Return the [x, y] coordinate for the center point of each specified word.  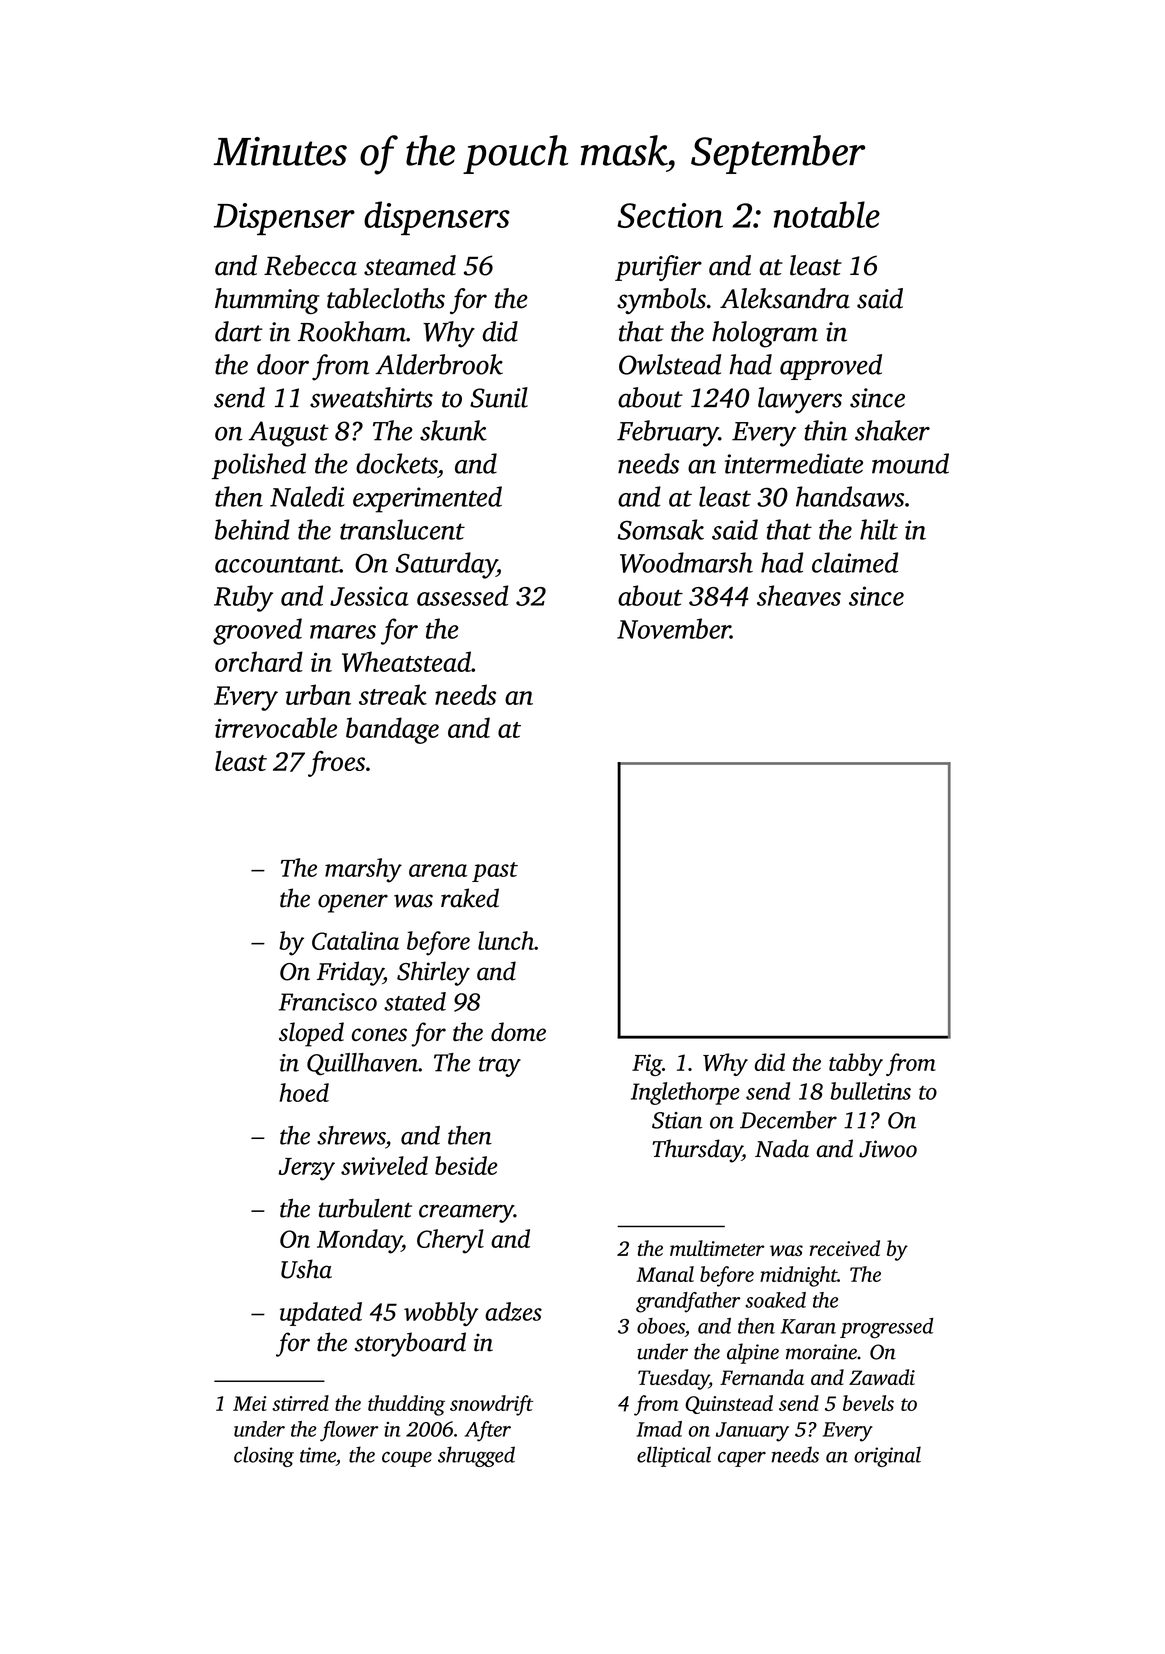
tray [500, 1067]
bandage [392, 730]
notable [827, 214]
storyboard [410, 1344]
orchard [259, 661]
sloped [311, 1034]
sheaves [799, 595]
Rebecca [310, 265]
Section [670, 215]
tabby [856, 1064]
